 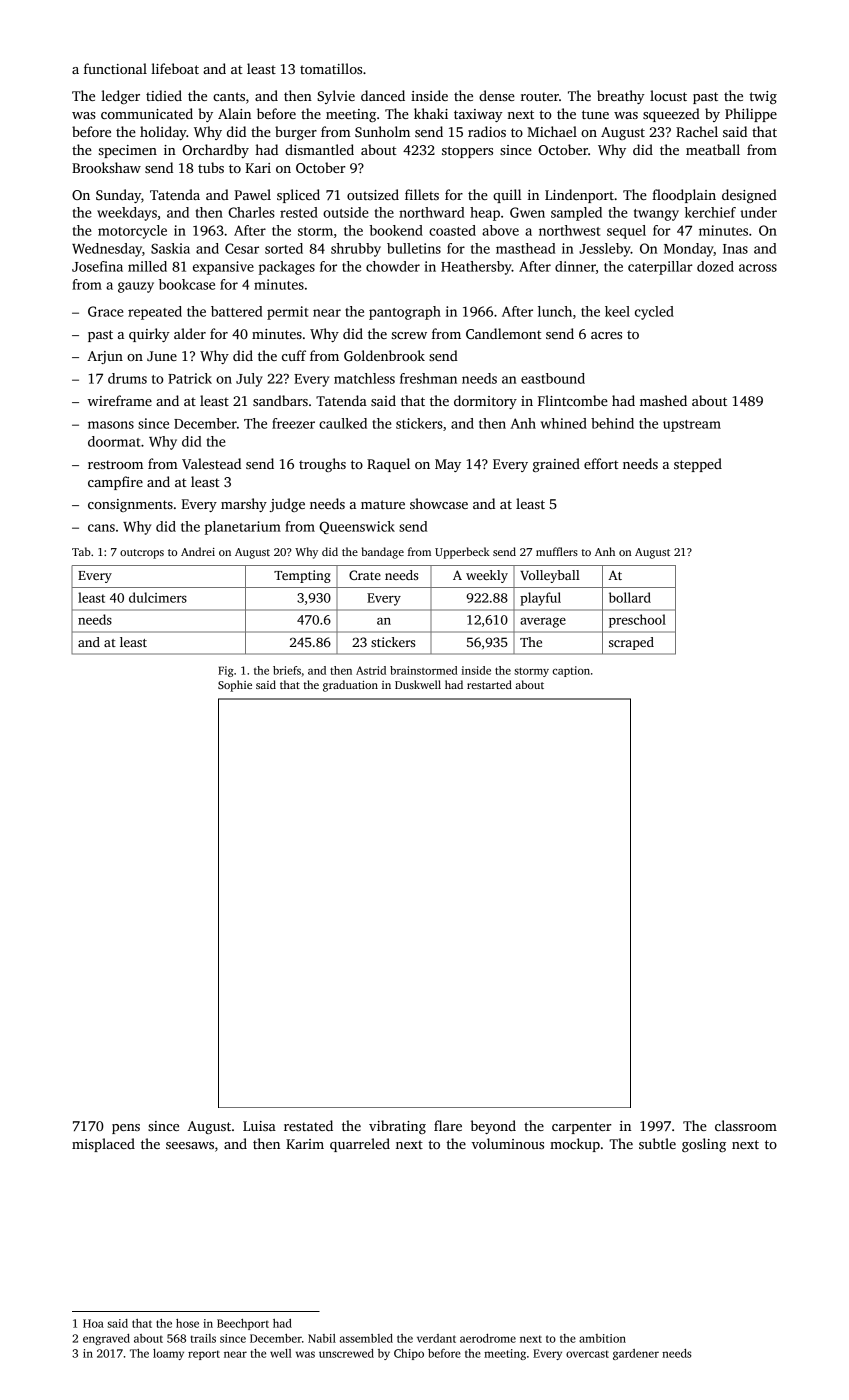 I want to click on Lindenport, so click(x=579, y=196).
